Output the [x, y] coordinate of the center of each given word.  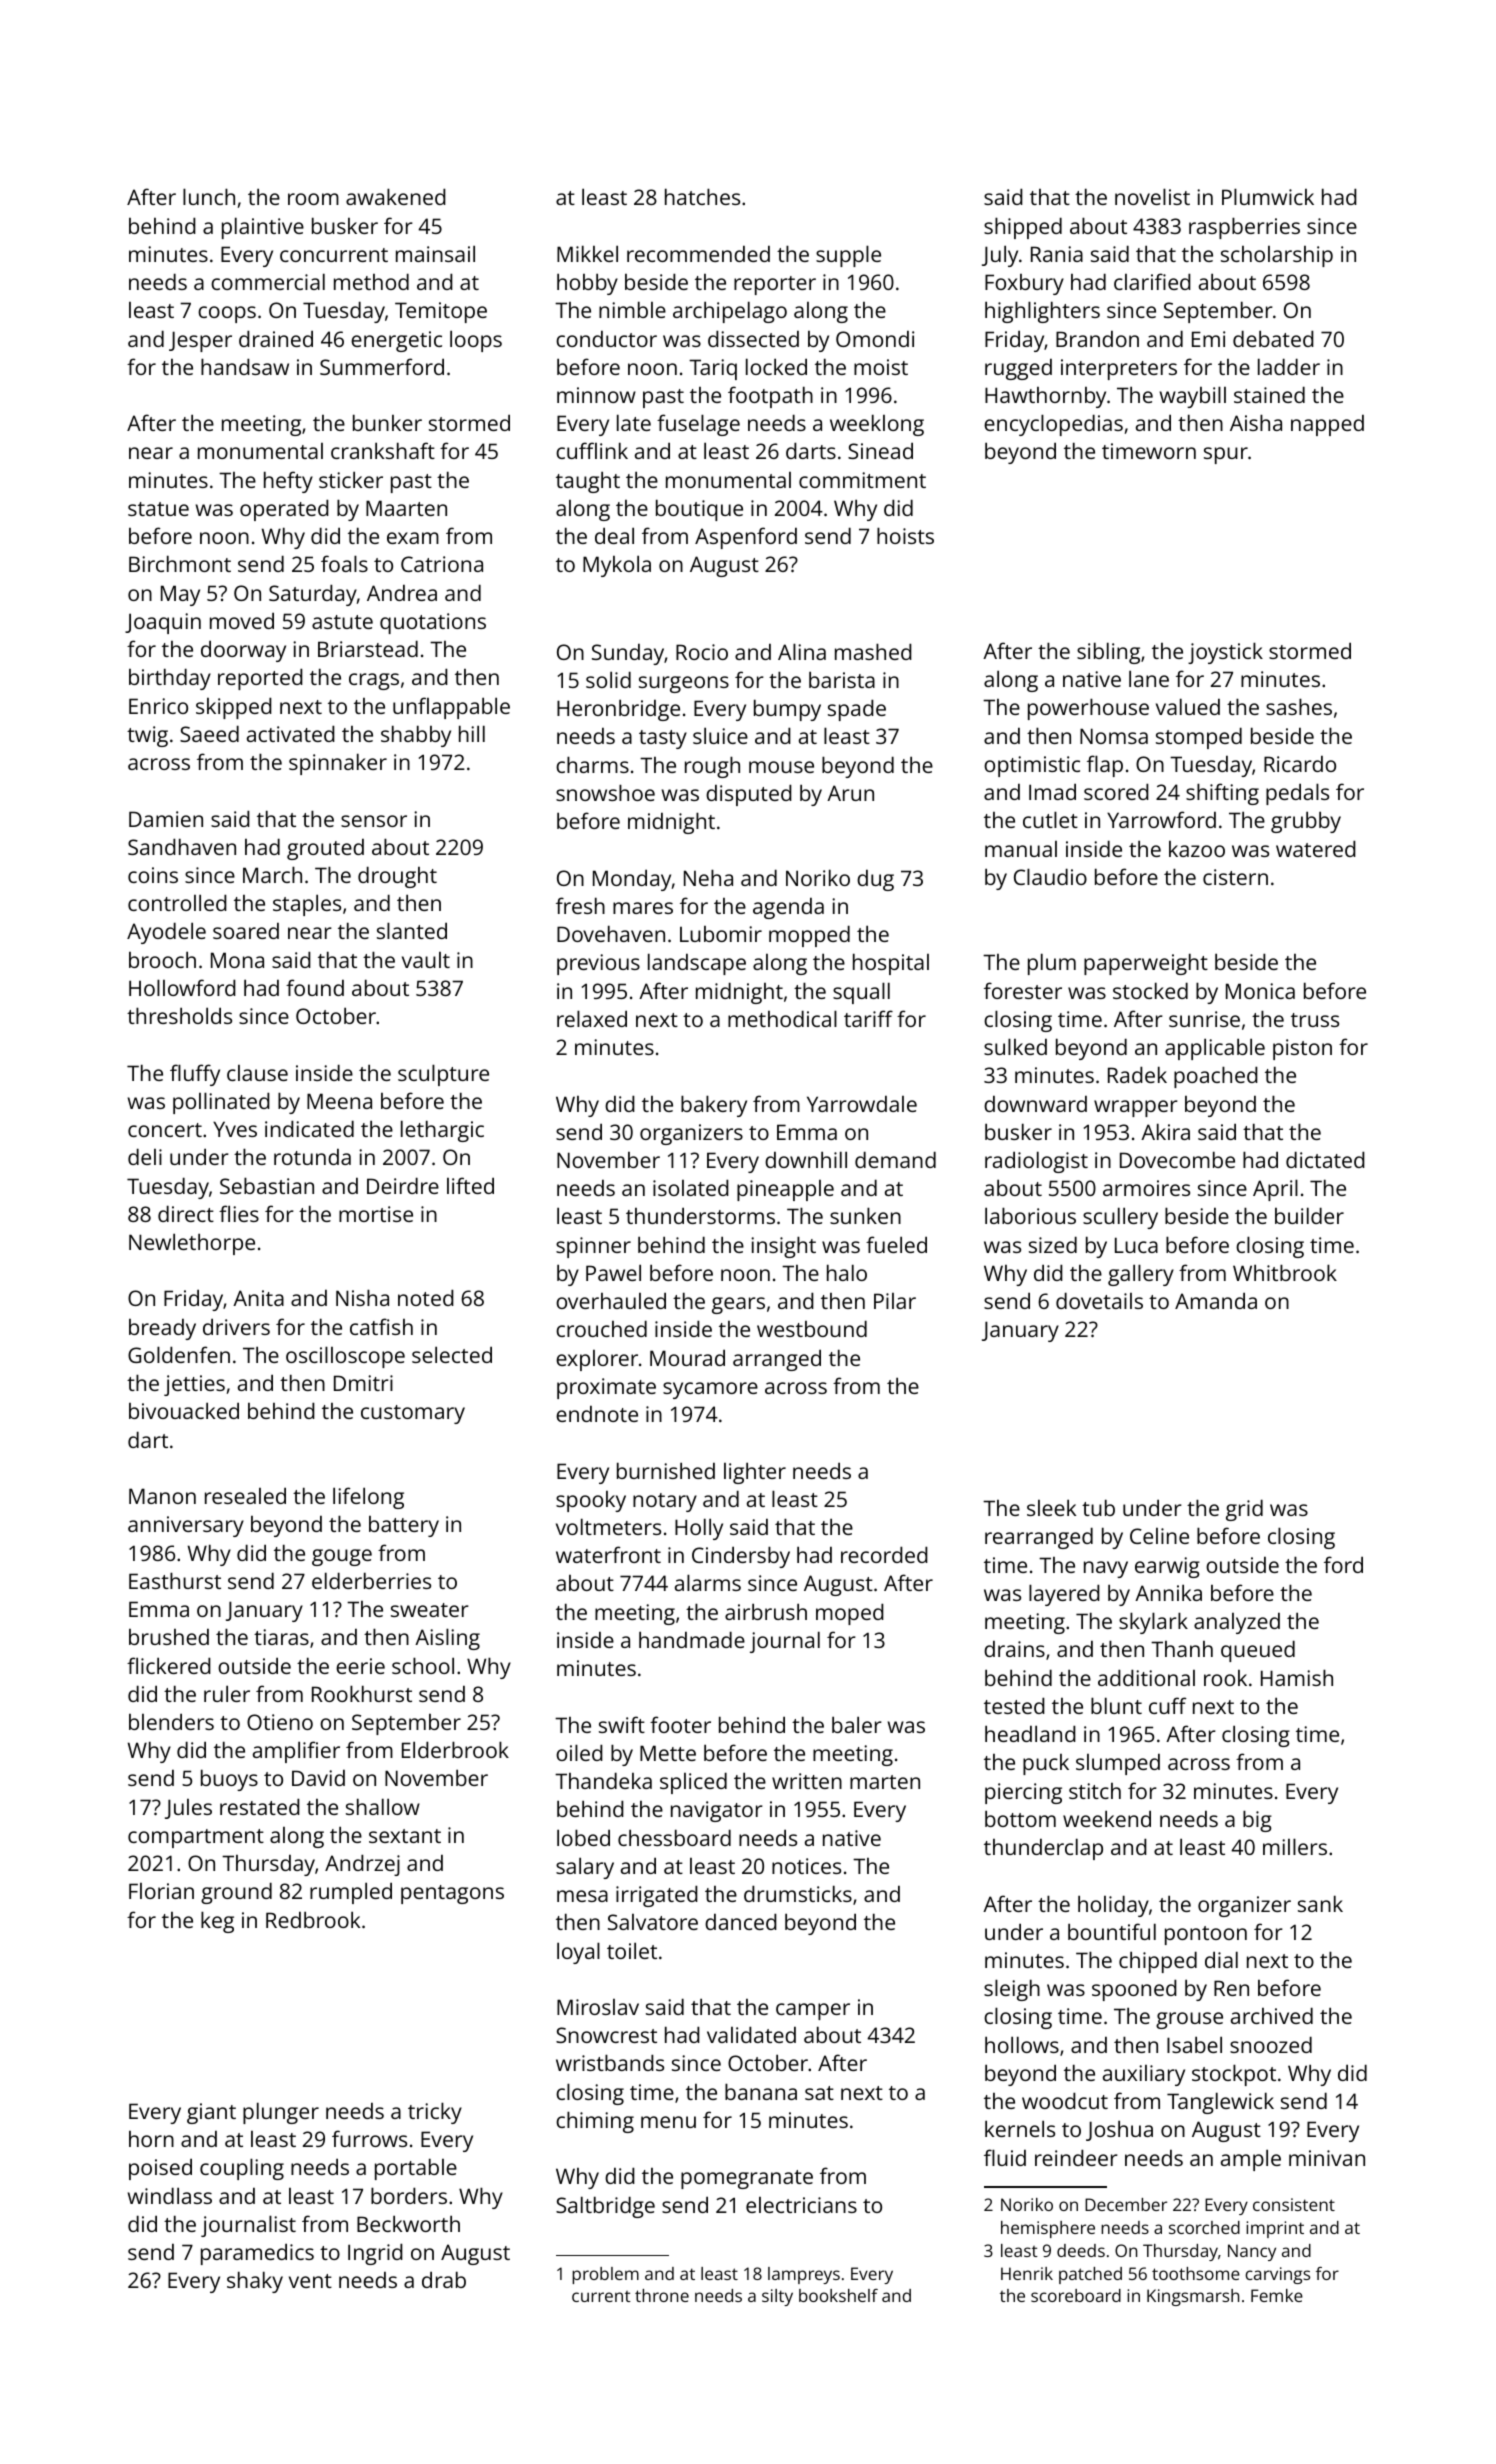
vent [310, 2281]
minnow [596, 395]
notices [806, 1866]
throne [662, 2295]
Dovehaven [611, 933]
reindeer [1076, 2157]
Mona [237, 960]
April [1275, 1190]
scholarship [1277, 256]
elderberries [371, 1580]
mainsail [435, 253]
